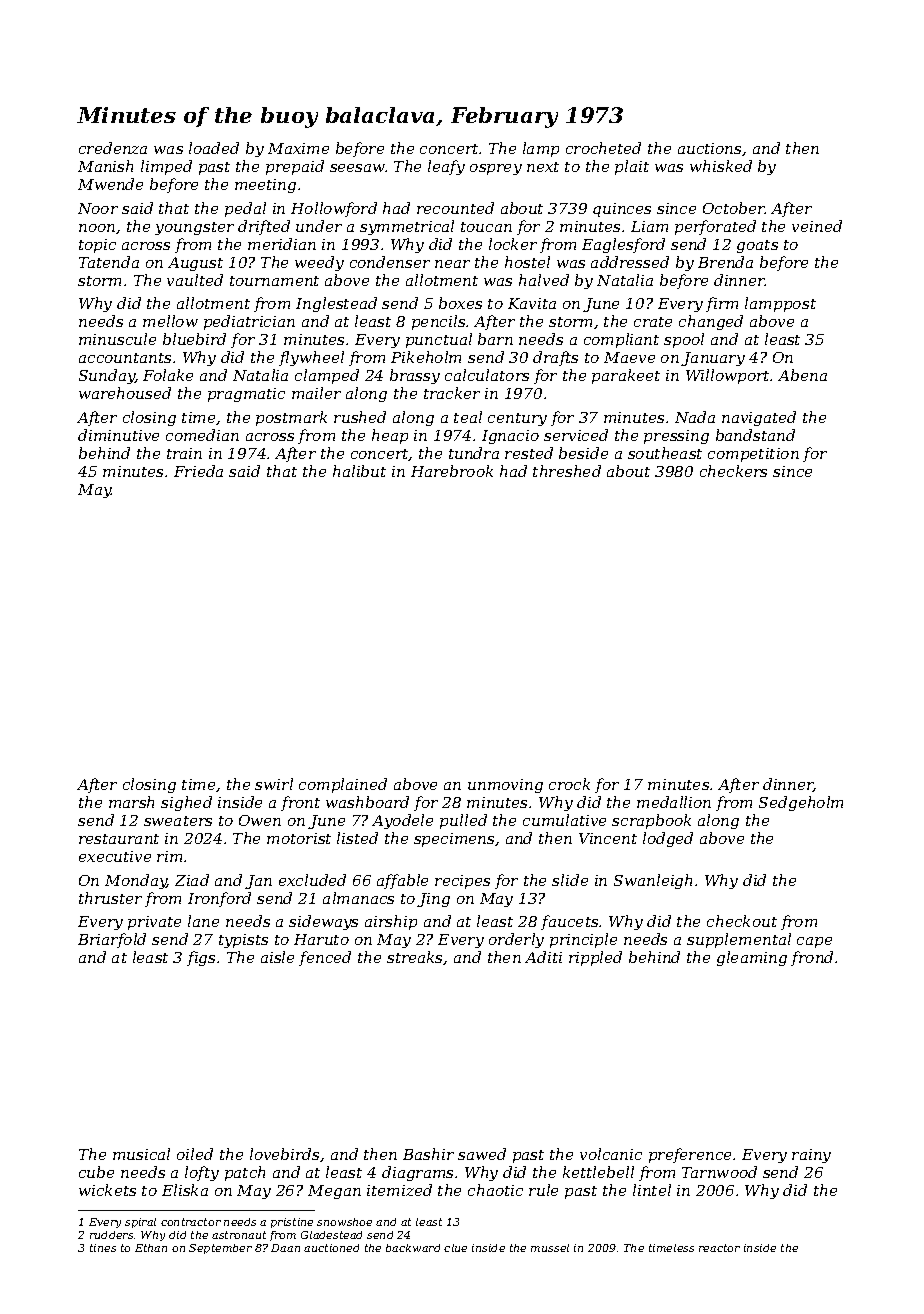  Describe the element at coordinates (359, 471) in the document. I see `halibut` at that location.
